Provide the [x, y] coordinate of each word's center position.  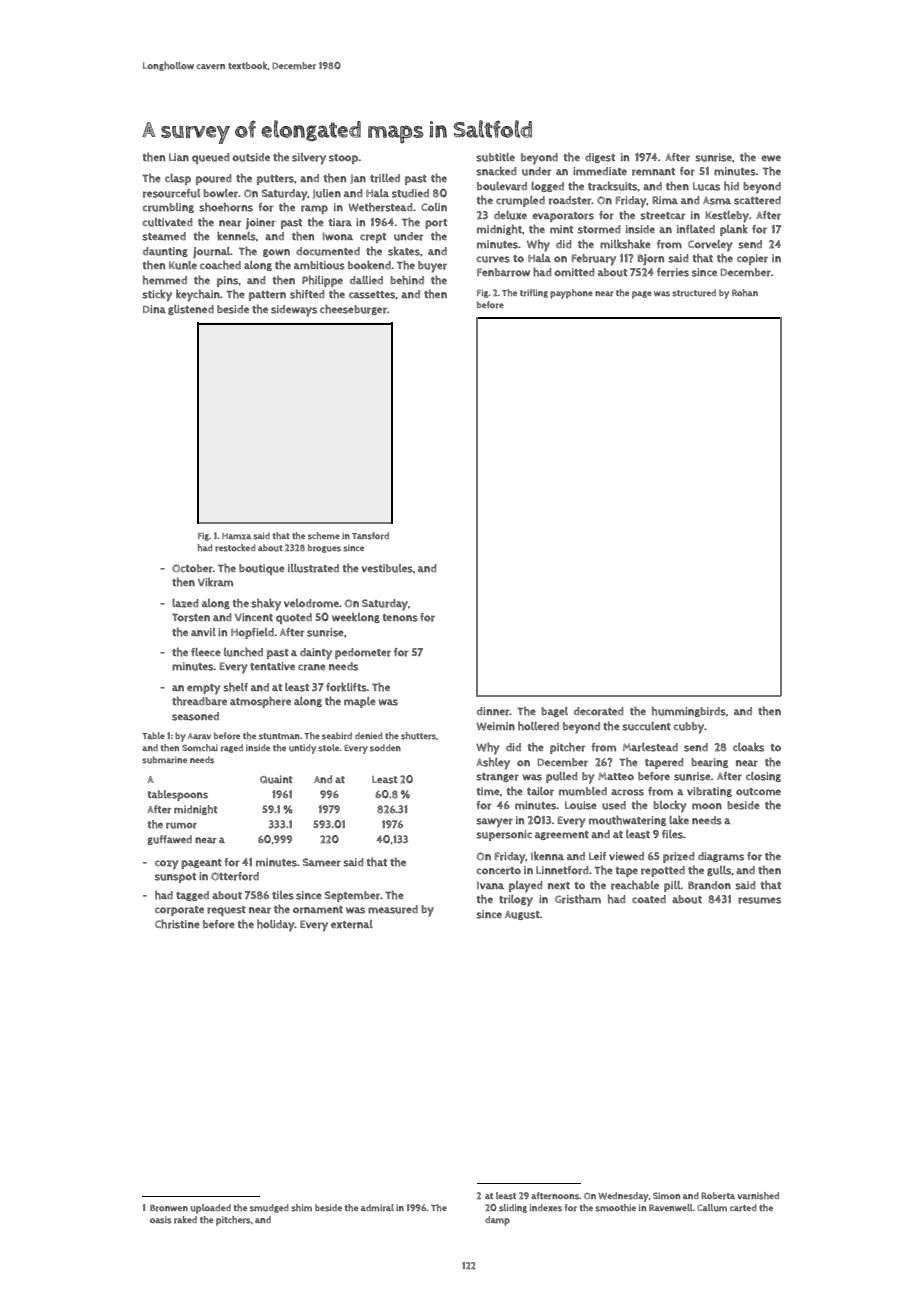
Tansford [370, 536]
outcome [758, 792]
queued [211, 158]
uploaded [210, 1209]
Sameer [322, 862]
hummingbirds [689, 711]
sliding [513, 1208]
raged [232, 748]
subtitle [495, 157]
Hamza [236, 536]
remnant [653, 172]
